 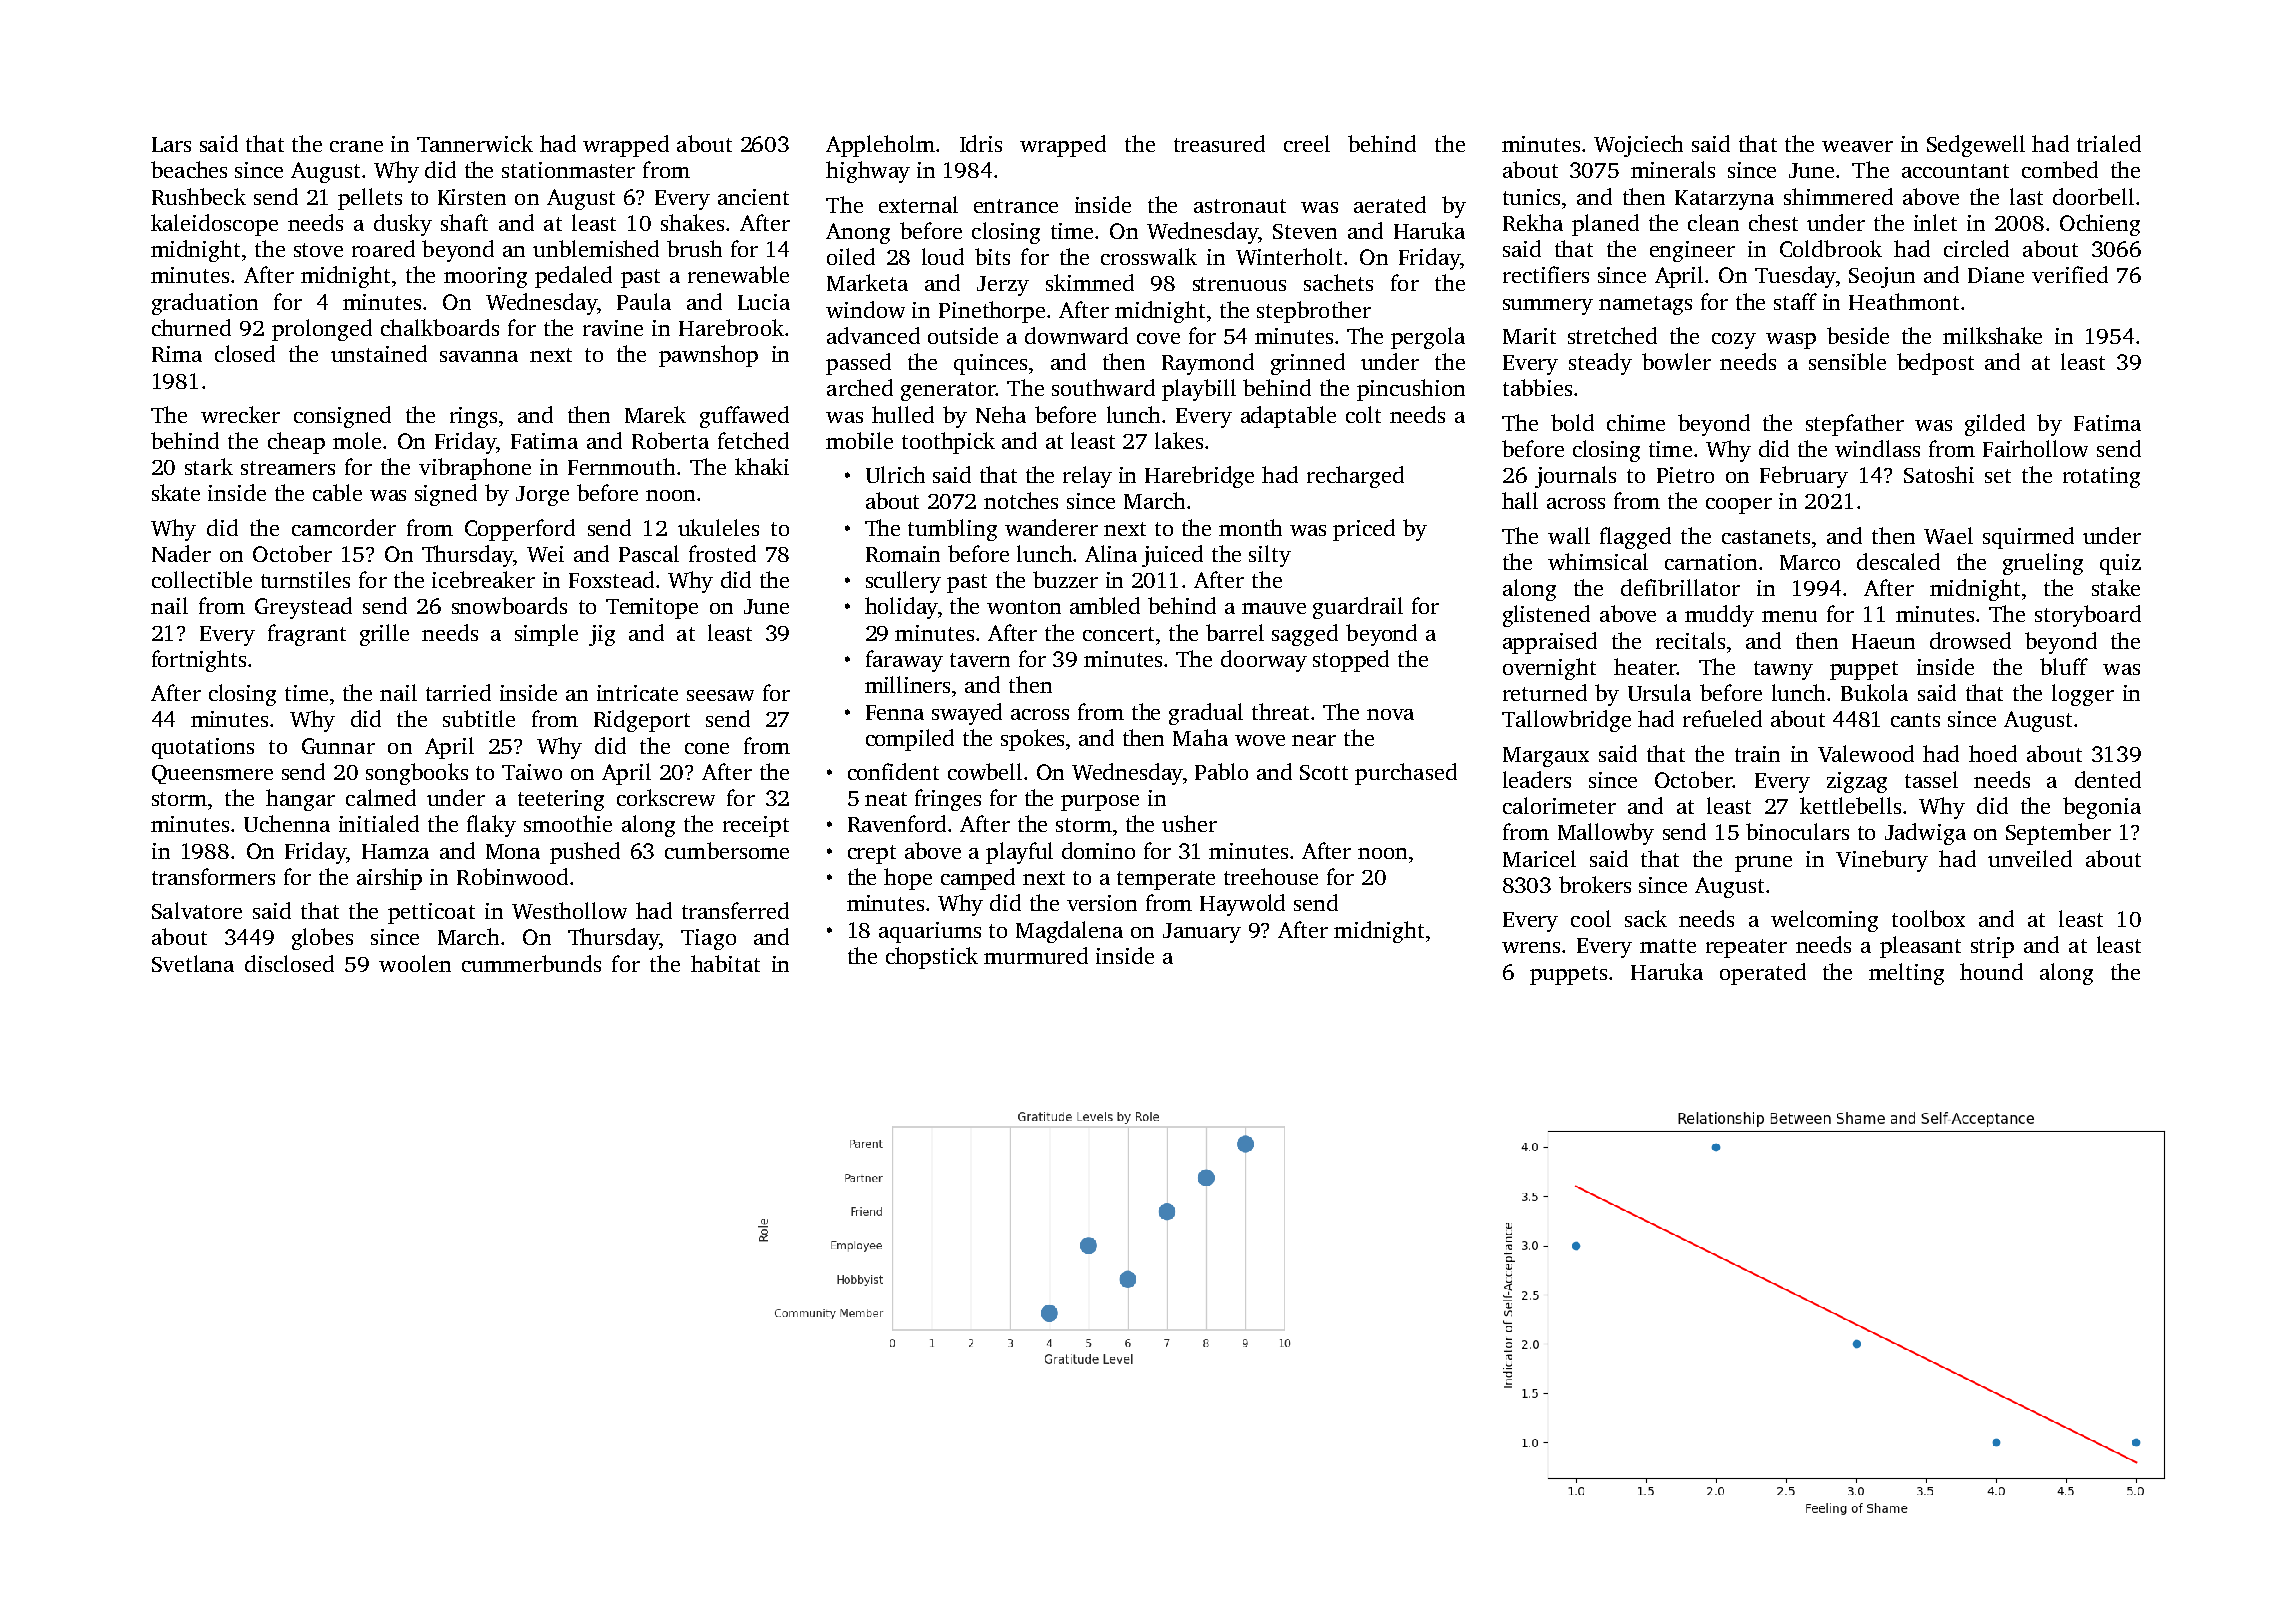 I want to click on Harebridge, so click(x=1199, y=477).
